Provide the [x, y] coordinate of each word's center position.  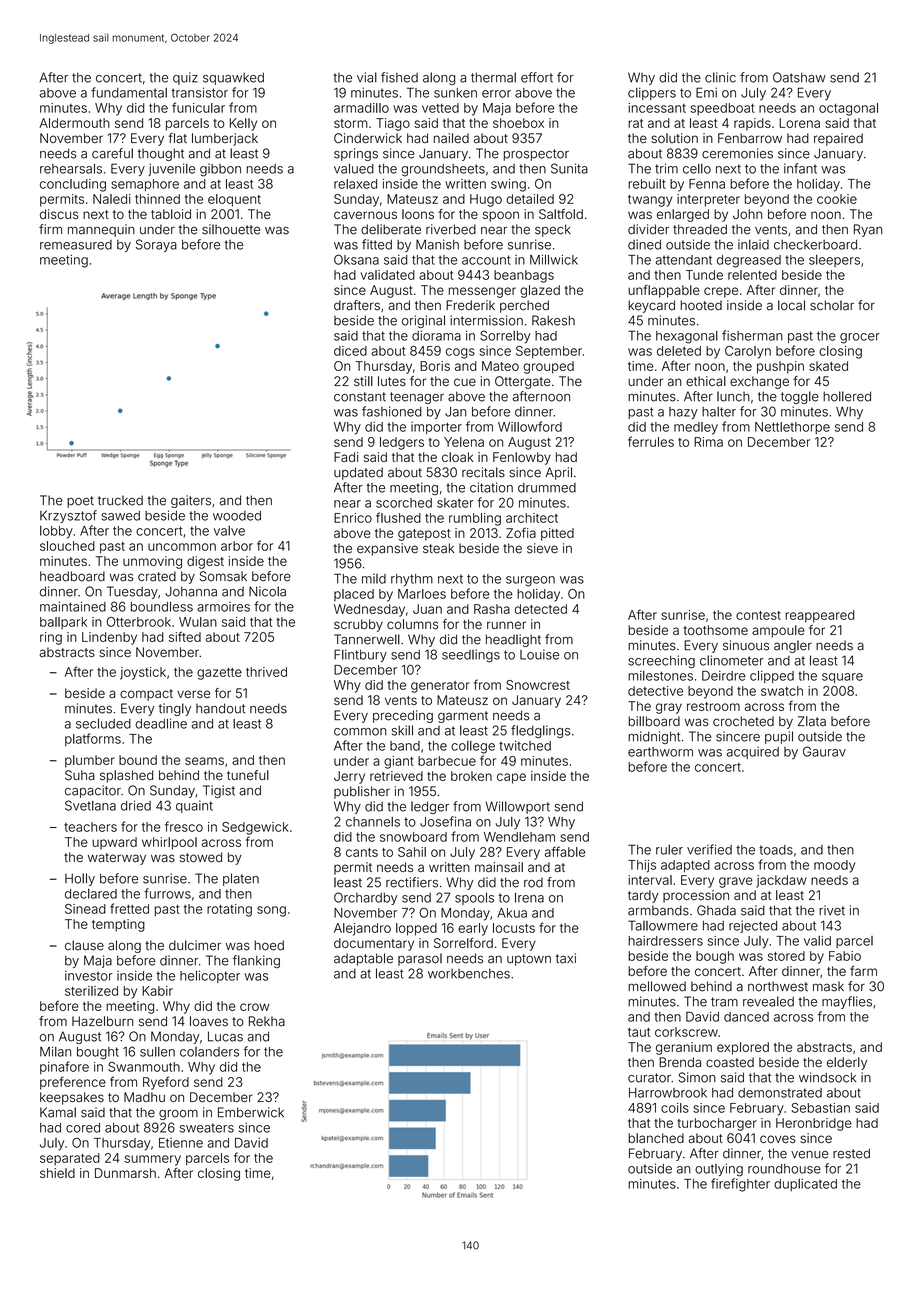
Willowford [530, 426]
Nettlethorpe [792, 428]
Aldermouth [74, 123]
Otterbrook [139, 622]
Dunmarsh [125, 1173]
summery [153, 1160]
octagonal [848, 109]
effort [537, 77]
